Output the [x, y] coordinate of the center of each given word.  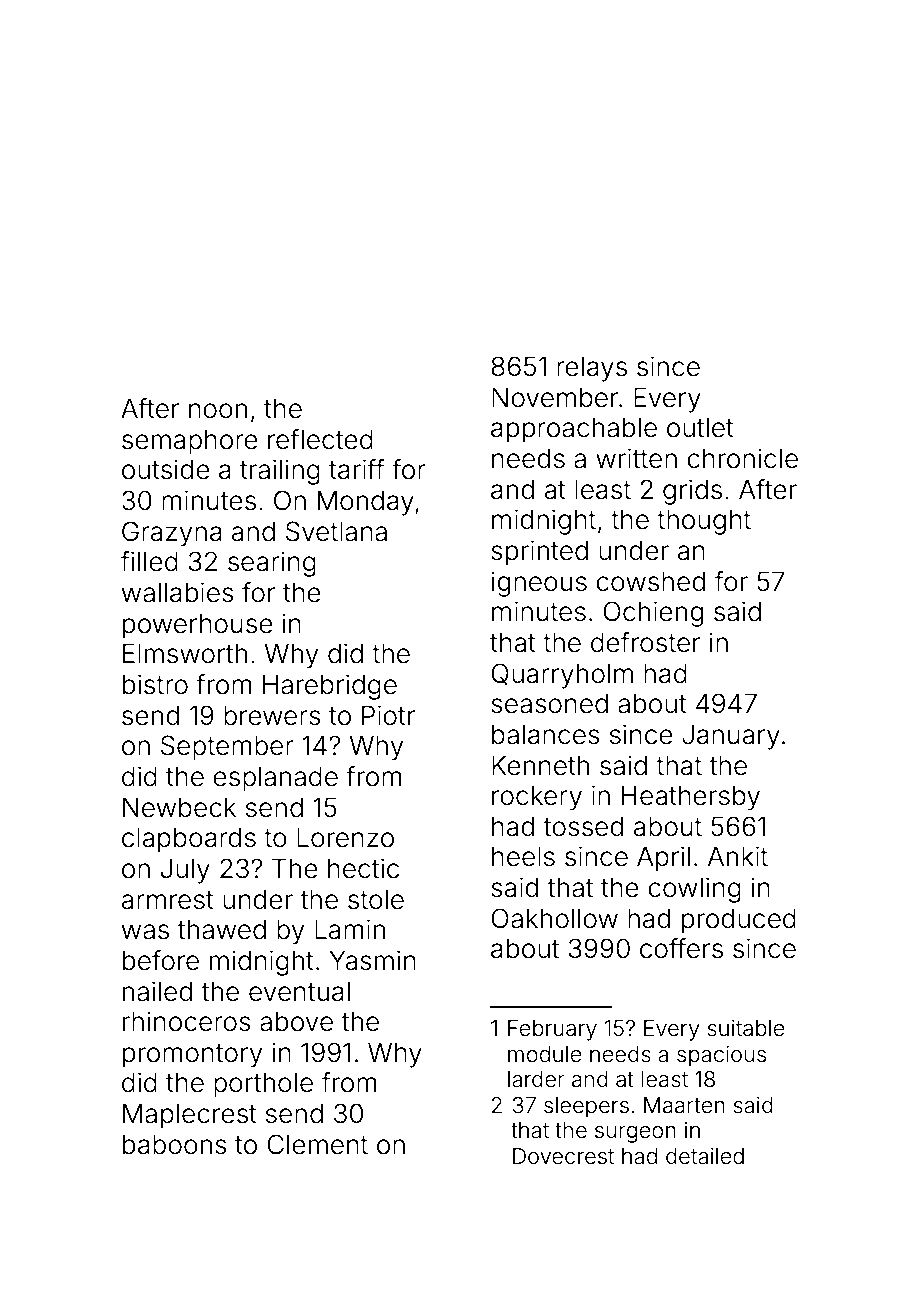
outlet [700, 428]
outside [166, 469]
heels [523, 856]
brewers [272, 715]
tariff [357, 469]
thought [704, 522]
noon [218, 411]
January [731, 737]
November [555, 397]
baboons [175, 1144]
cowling [694, 890]
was [145, 932]
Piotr [388, 715]
